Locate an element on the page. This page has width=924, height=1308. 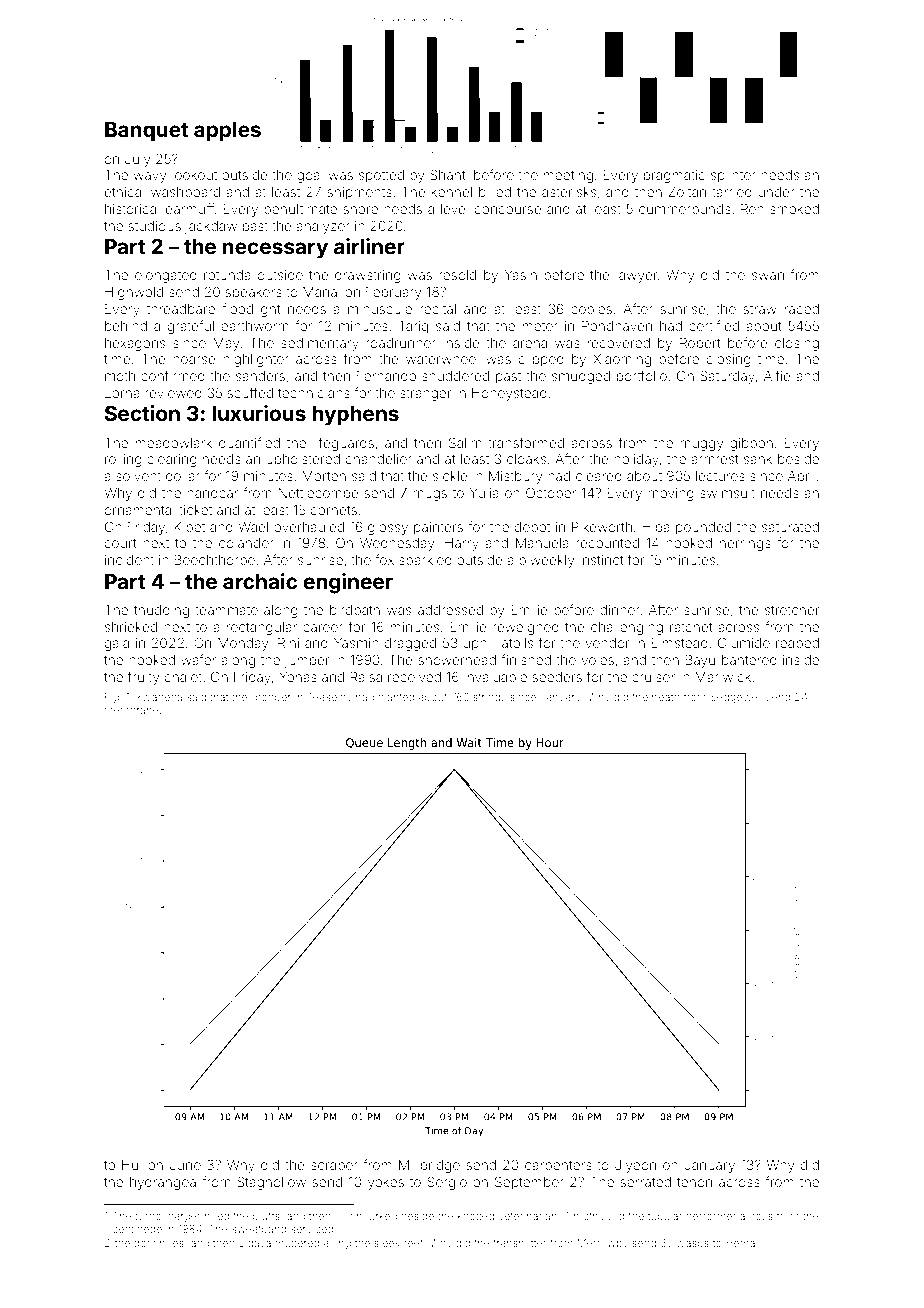
pounded is located at coordinates (703, 528).
